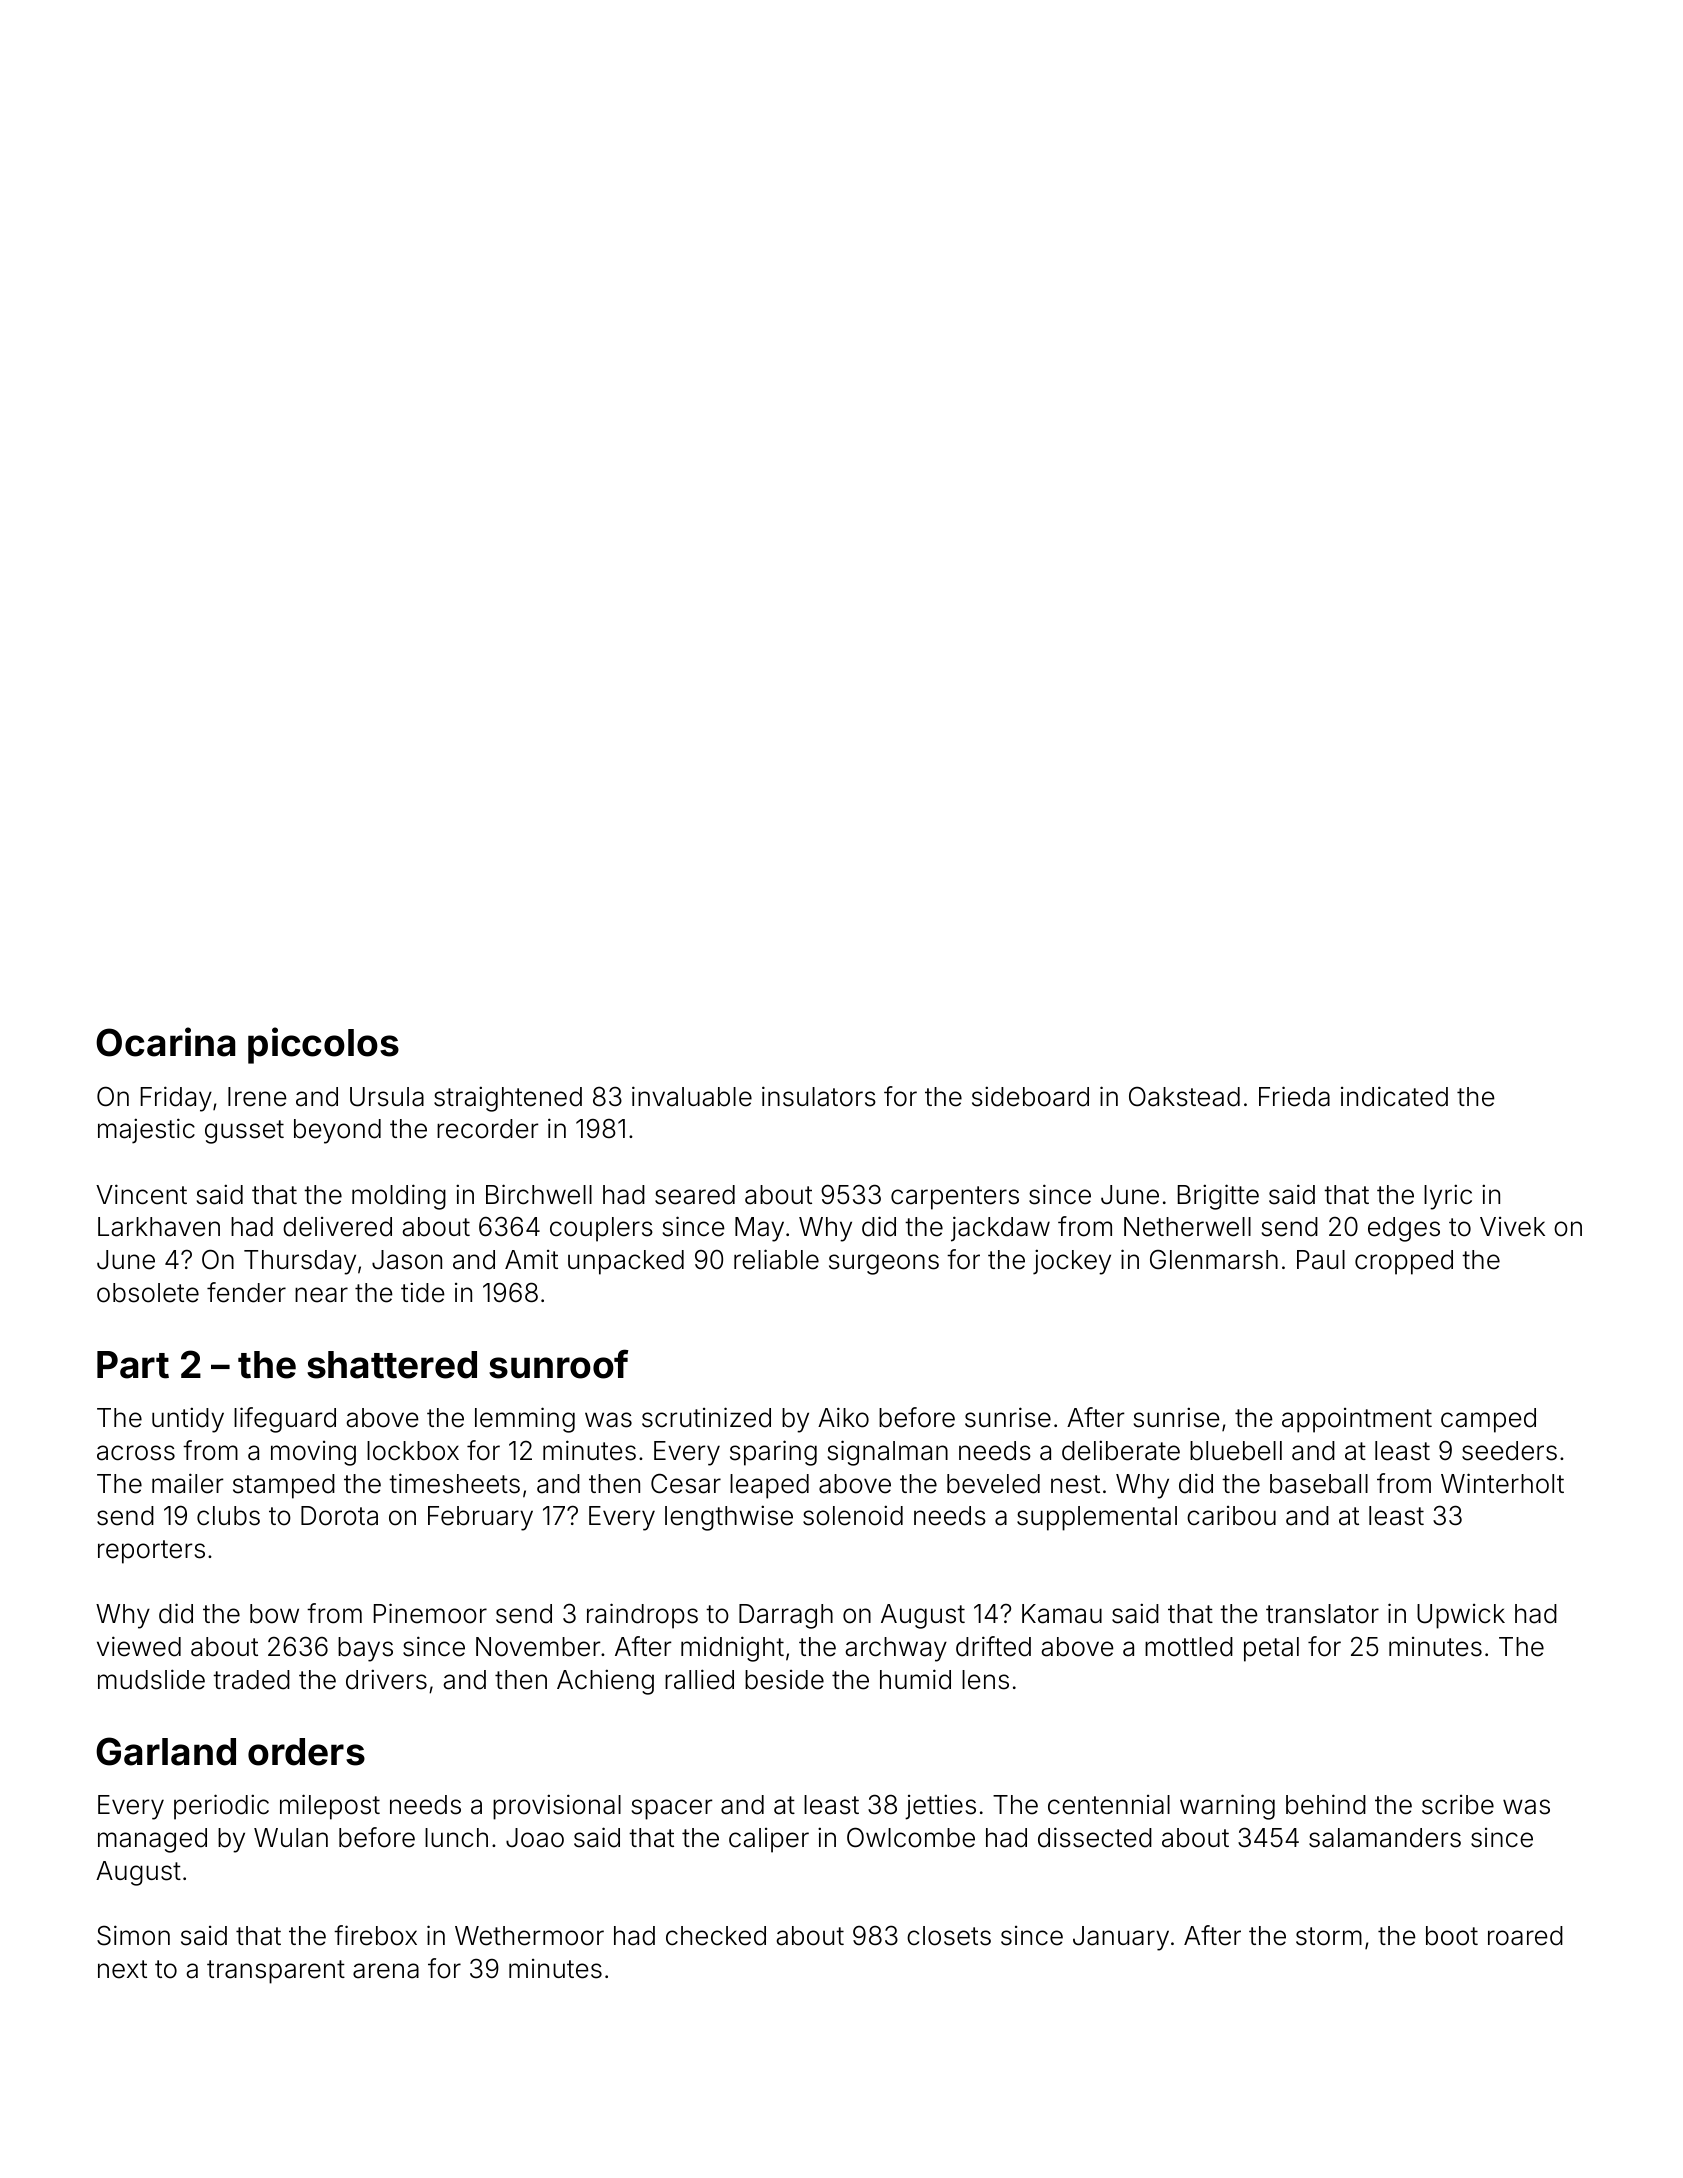 The image size is (1683, 2178). Describe the element at coordinates (1095, 1837) in the screenshot. I see `dissected` at that location.
